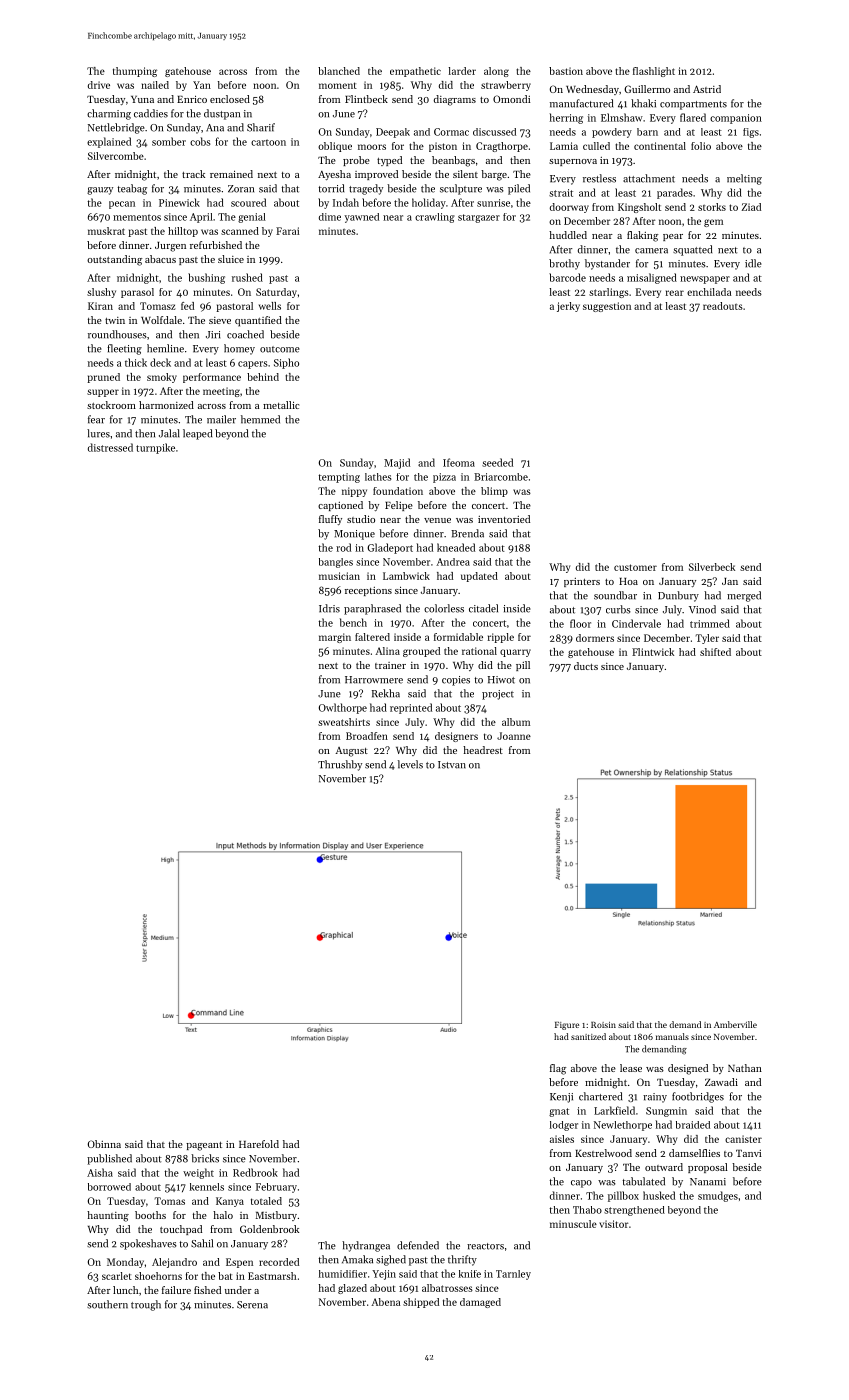 This screenshot has height=1400, width=849. Describe the element at coordinates (452, 765) in the screenshot. I see `Istvan` at that location.
